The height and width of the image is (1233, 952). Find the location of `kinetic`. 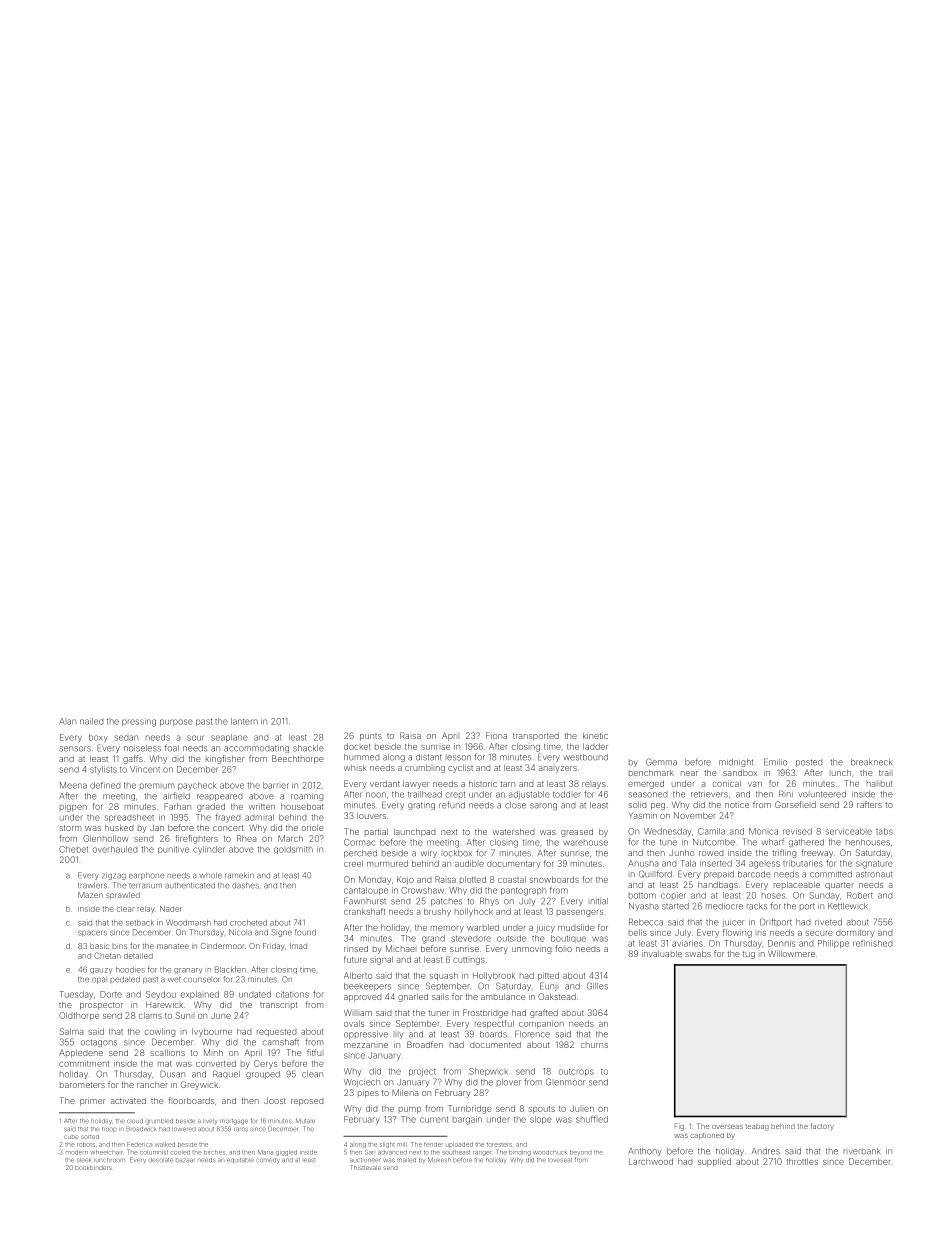

kinetic is located at coordinates (595, 735).
